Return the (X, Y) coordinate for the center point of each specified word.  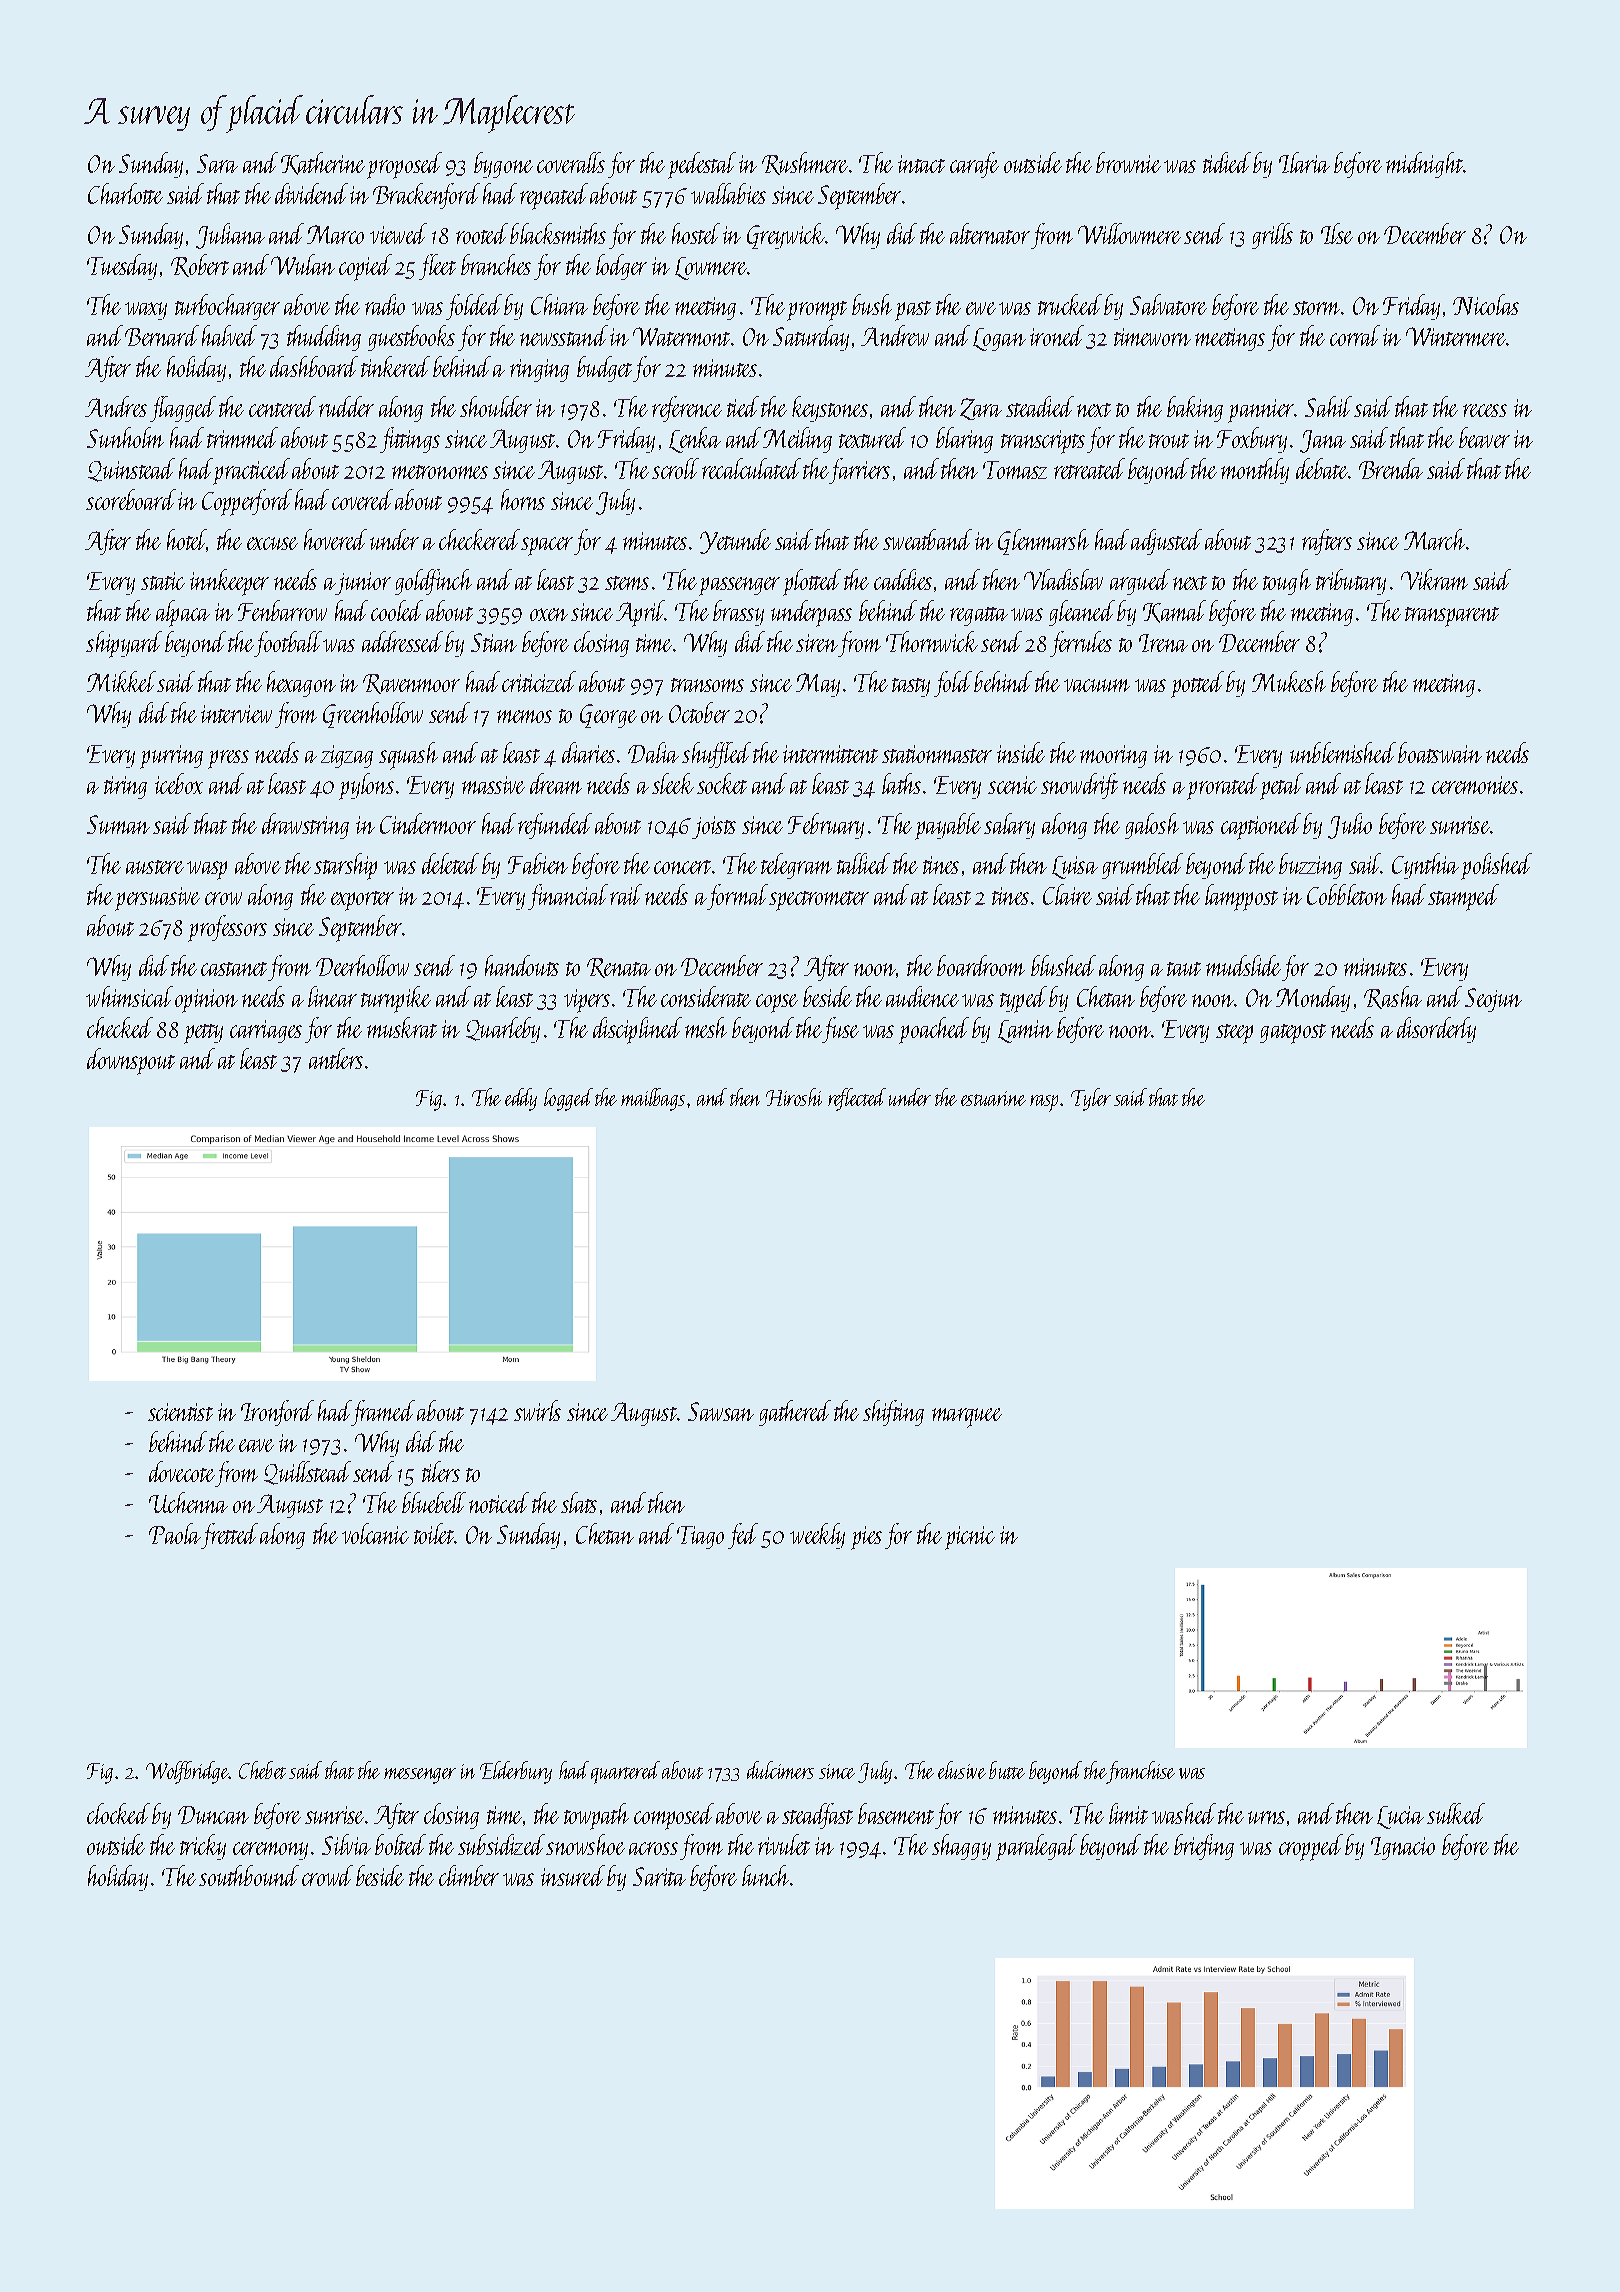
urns (1266, 1817)
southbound (249, 1875)
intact (921, 164)
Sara (217, 163)
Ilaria (1304, 162)
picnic (970, 1538)
